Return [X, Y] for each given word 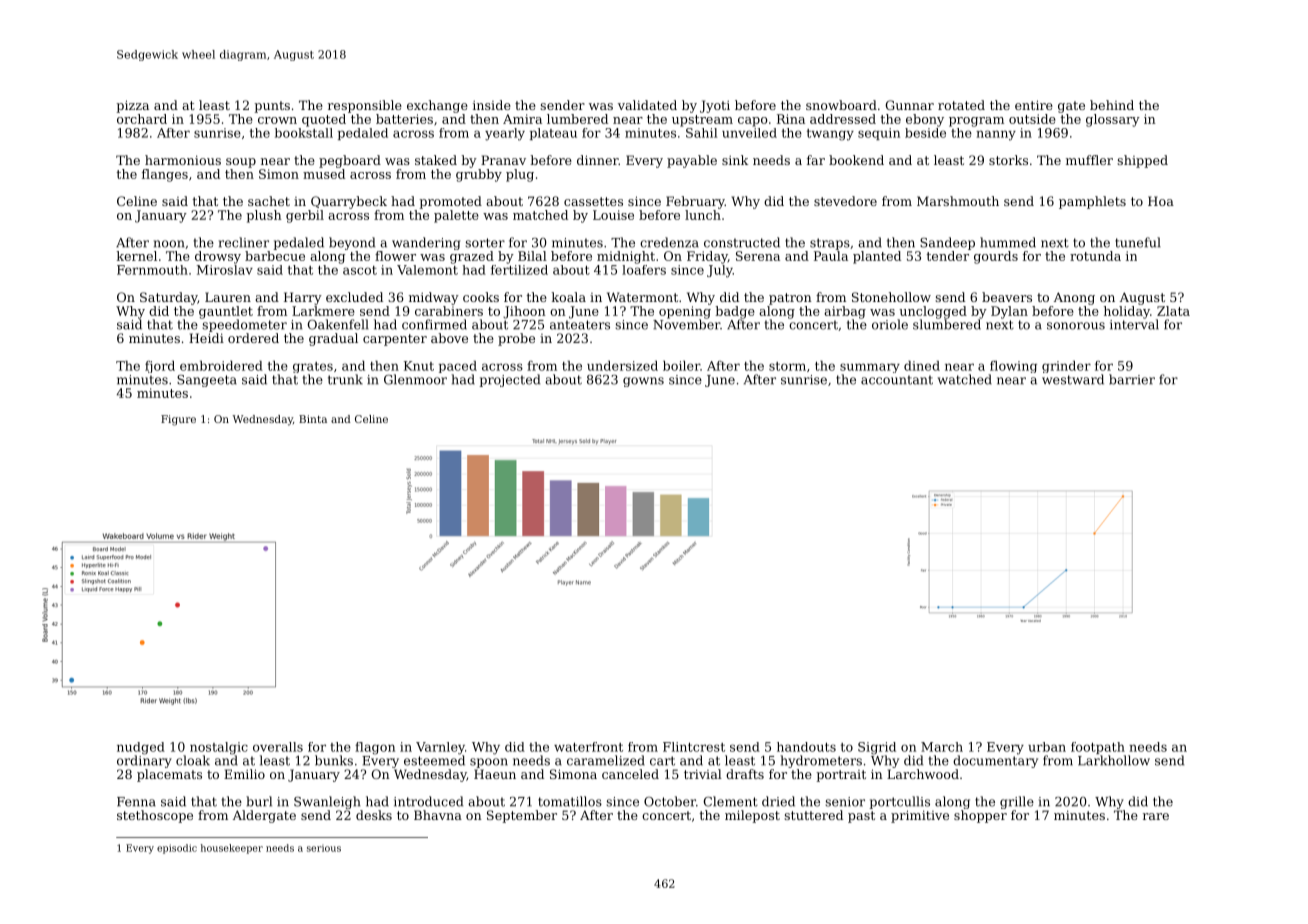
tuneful [1138, 242]
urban [1047, 747]
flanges [165, 175]
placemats [169, 775]
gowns [643, 382]
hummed [1008, 242]
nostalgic [219, 748]
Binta [313, 419]
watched [965, 379]
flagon [375, 748]
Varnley [440, 748]
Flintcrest [694, 747]
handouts [806, 747]
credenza [669, 242]
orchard [142, 119]
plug [520, 175]
